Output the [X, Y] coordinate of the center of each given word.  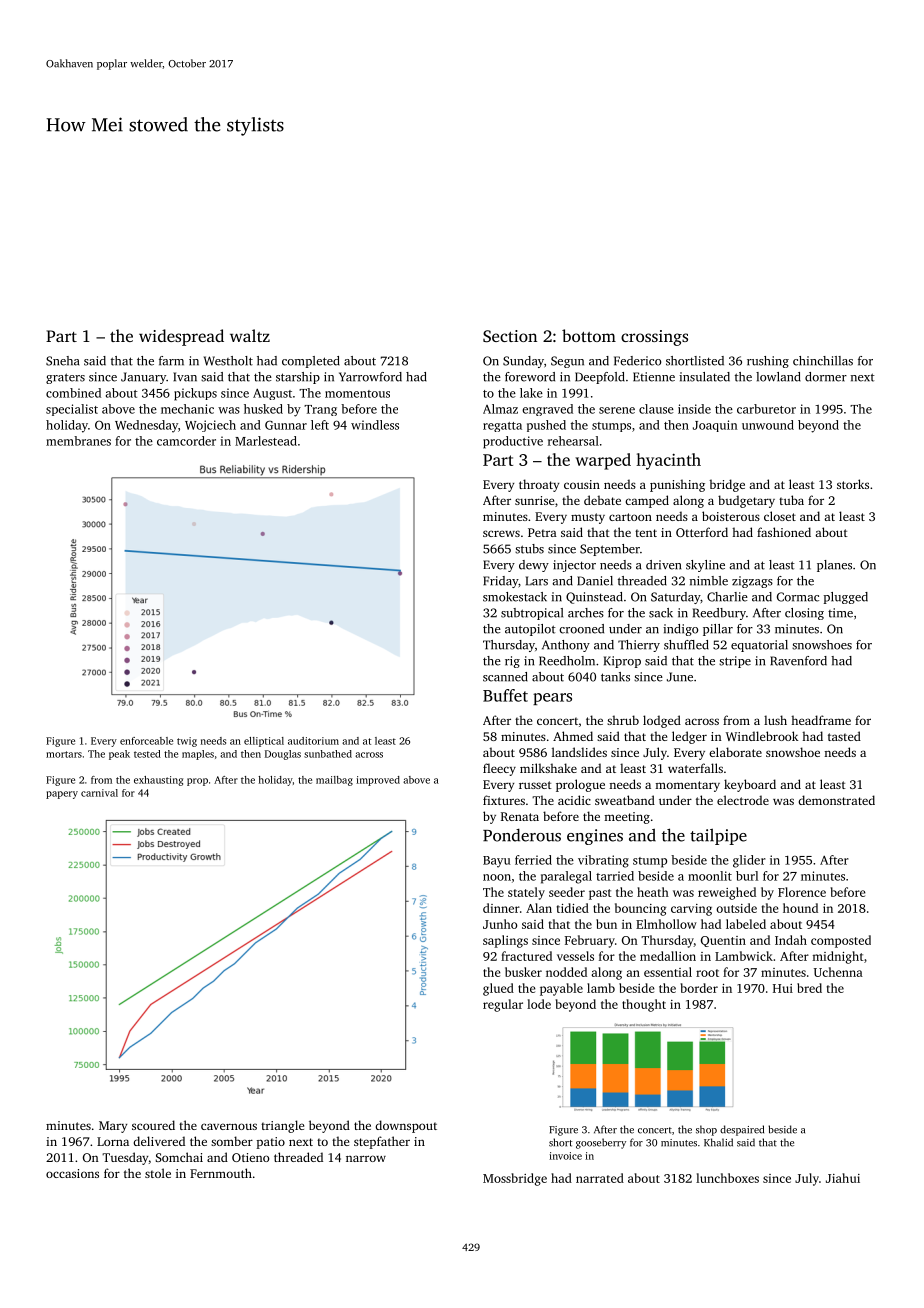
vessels [575, 956]
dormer [826, 377]
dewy [534, 566]
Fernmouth [221, 1173]
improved [378, 781]
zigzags [752, 582]
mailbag [334, 781]
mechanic [187, 409]
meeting [627, 818]
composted [841, 941]
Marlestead [266, 441]
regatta [502, 427]
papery [62, 795]
